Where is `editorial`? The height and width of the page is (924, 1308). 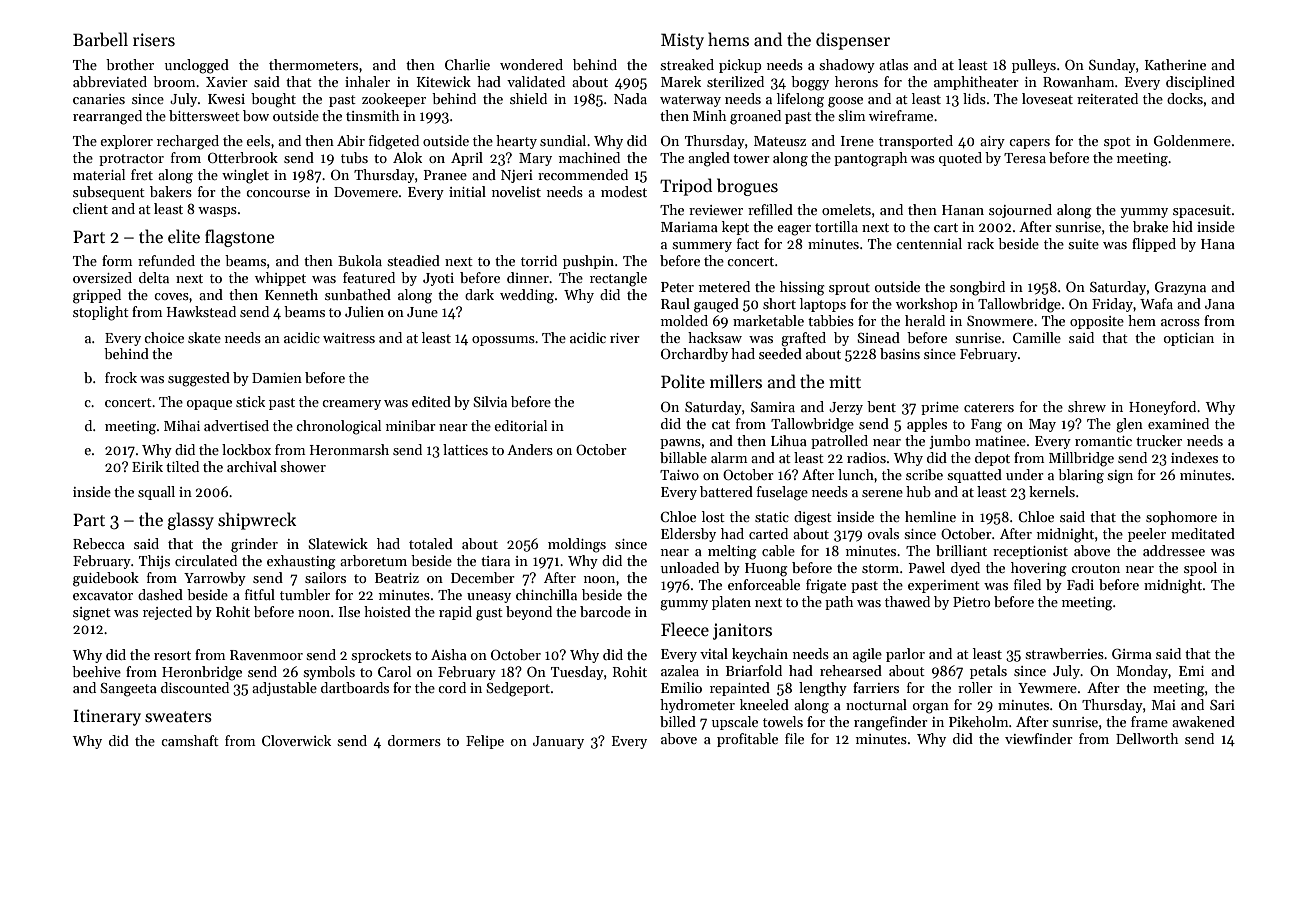 editorial is located at coordinates (520, 425).
